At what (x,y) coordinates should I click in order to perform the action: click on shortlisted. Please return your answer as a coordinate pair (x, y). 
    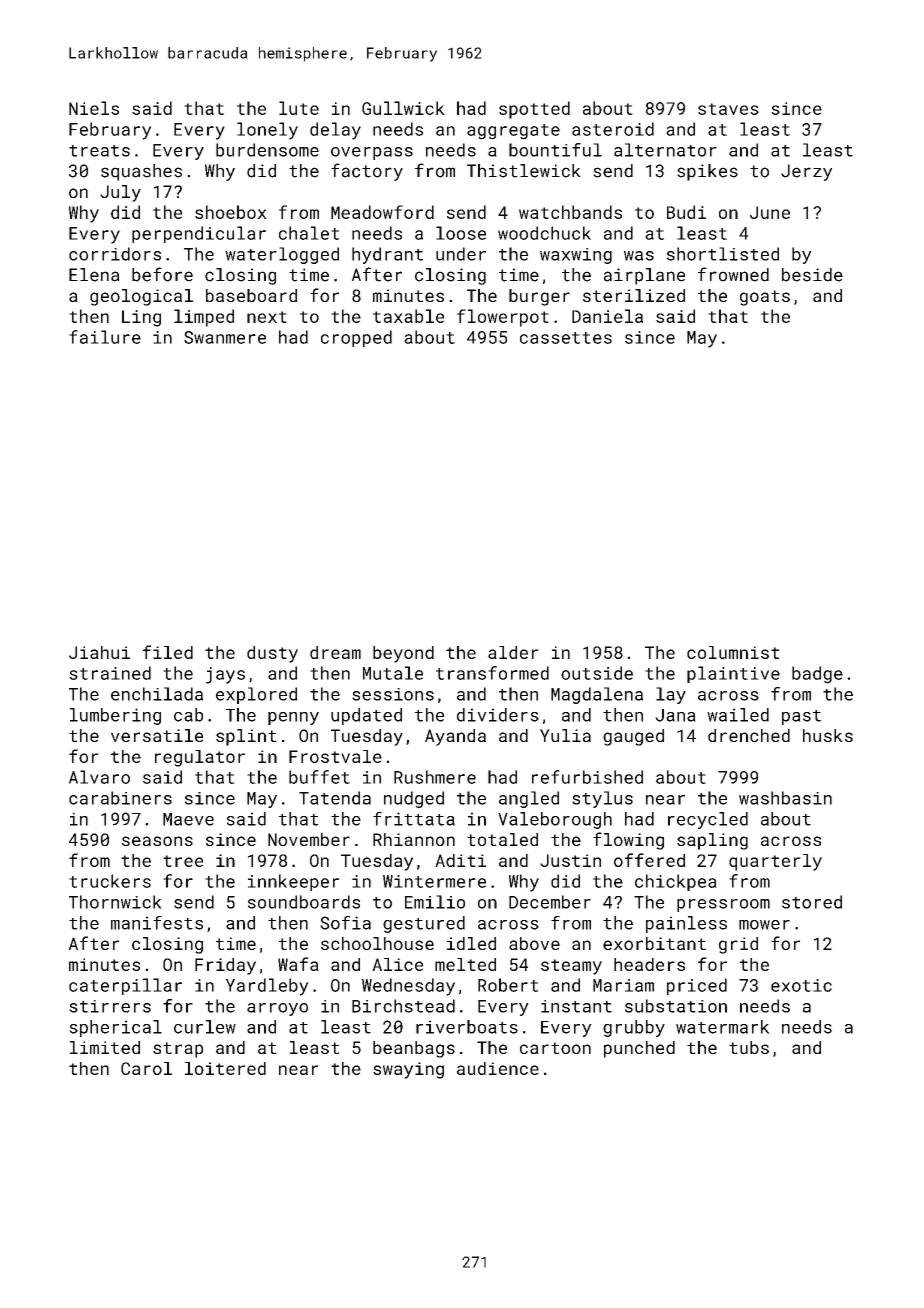
    Looking at the image, I should click on (723, 254).
